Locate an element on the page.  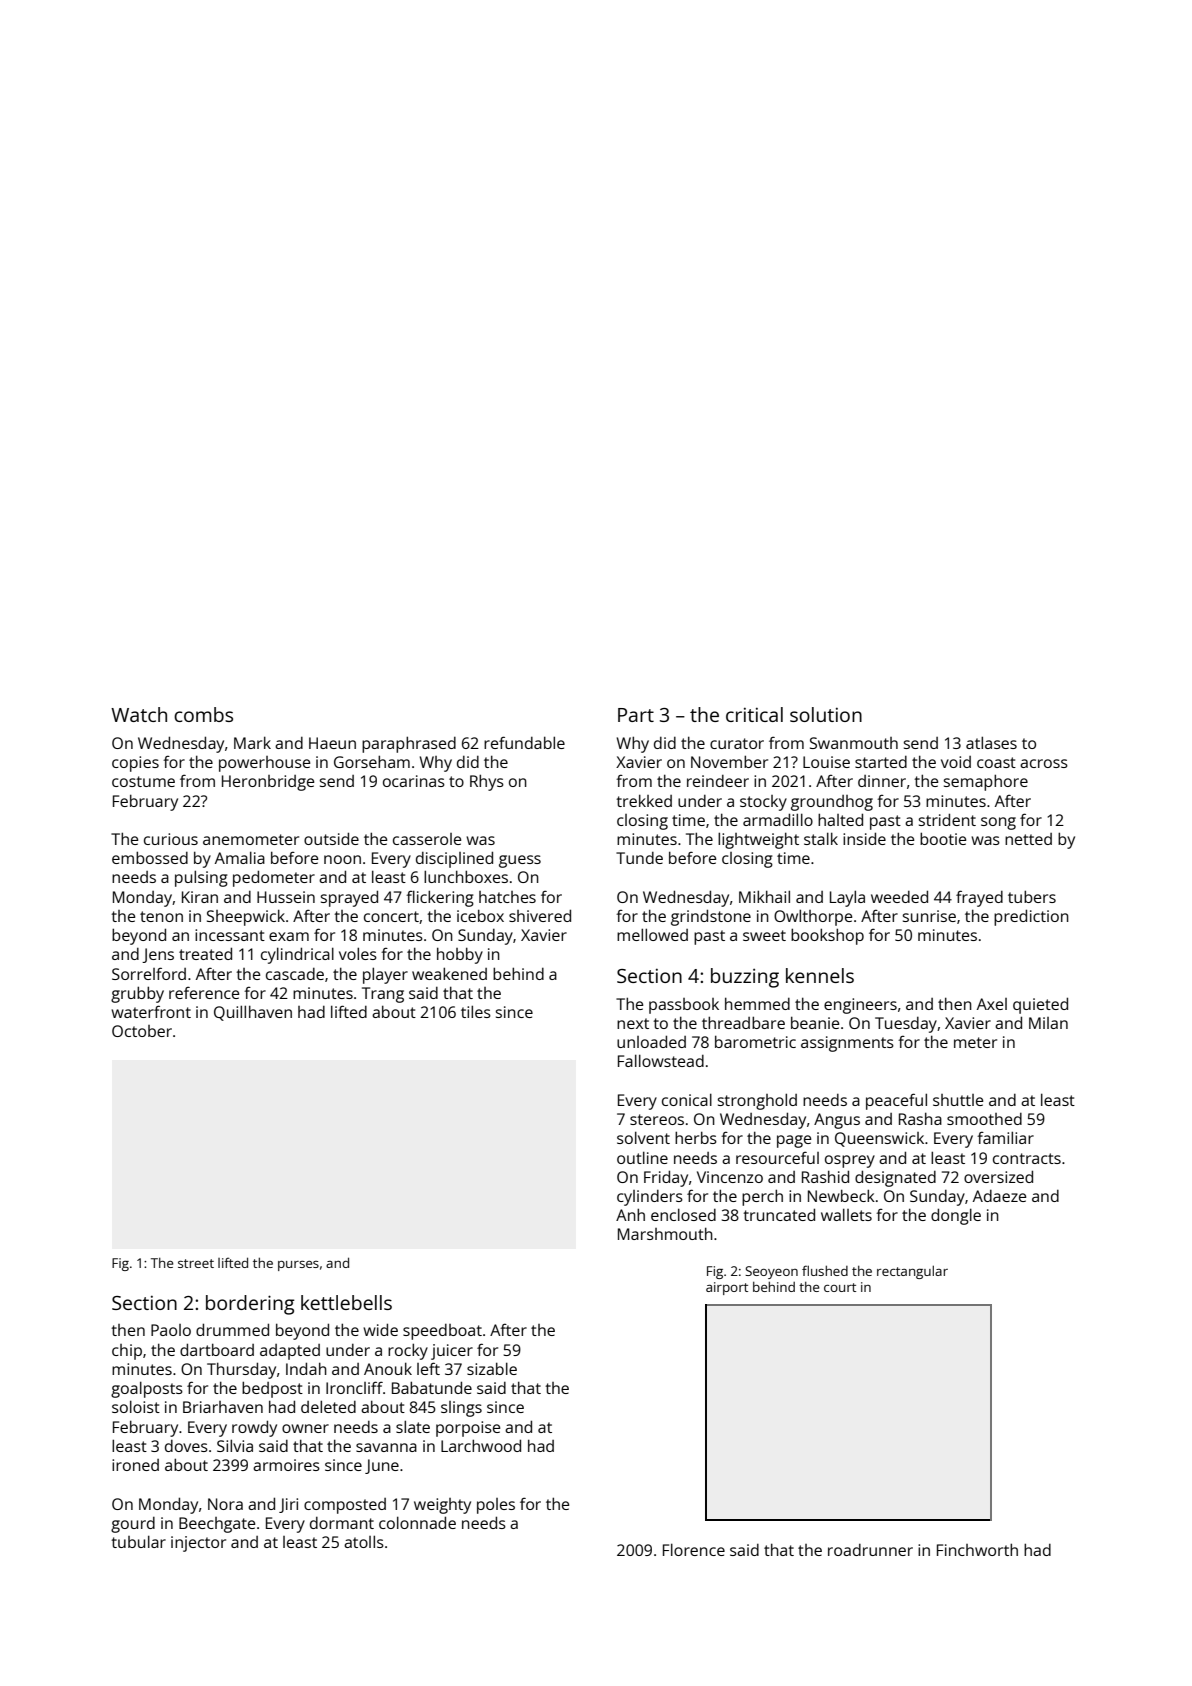
roadrunner is located at coordinates (870, 1550).
